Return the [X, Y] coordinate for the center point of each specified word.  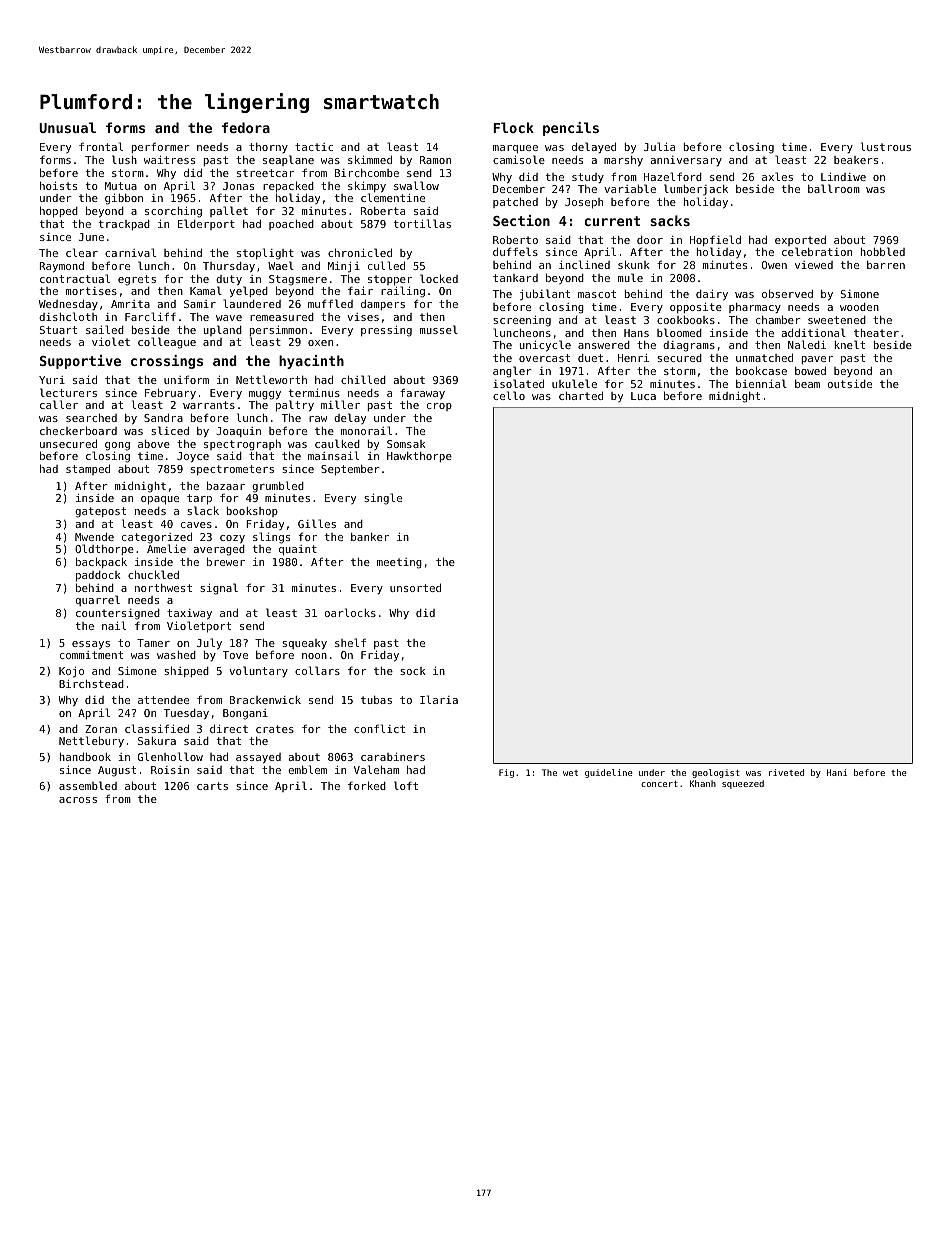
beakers [856, 160]
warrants [209, 405]
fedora [246, 127]
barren [886, 265]
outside [850, 384]
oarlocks [350, 612]
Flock [513, 127]
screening [522, 321]
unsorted [415, 587]
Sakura [157, 741]
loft [406, 785]
